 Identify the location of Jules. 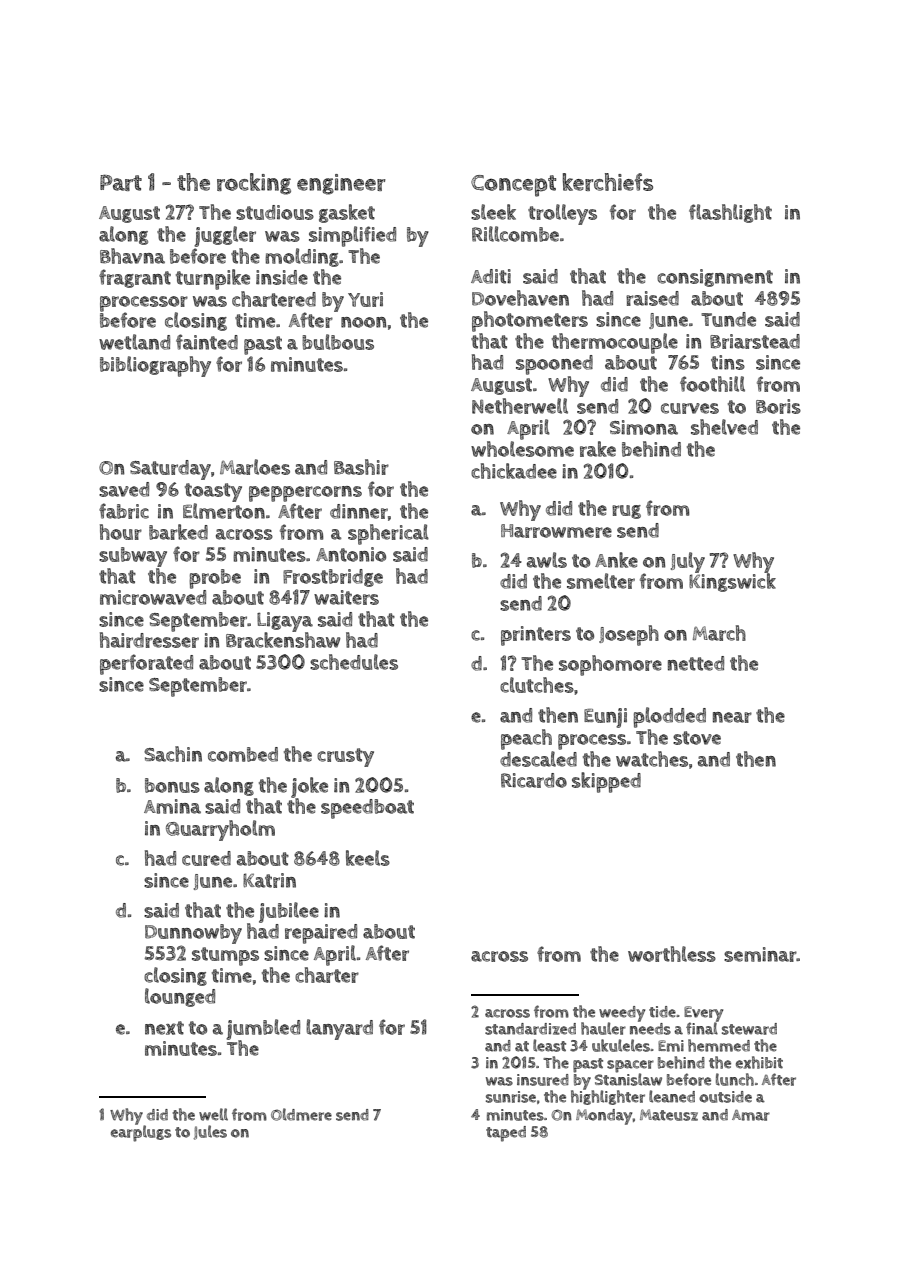
(210, 1132).
